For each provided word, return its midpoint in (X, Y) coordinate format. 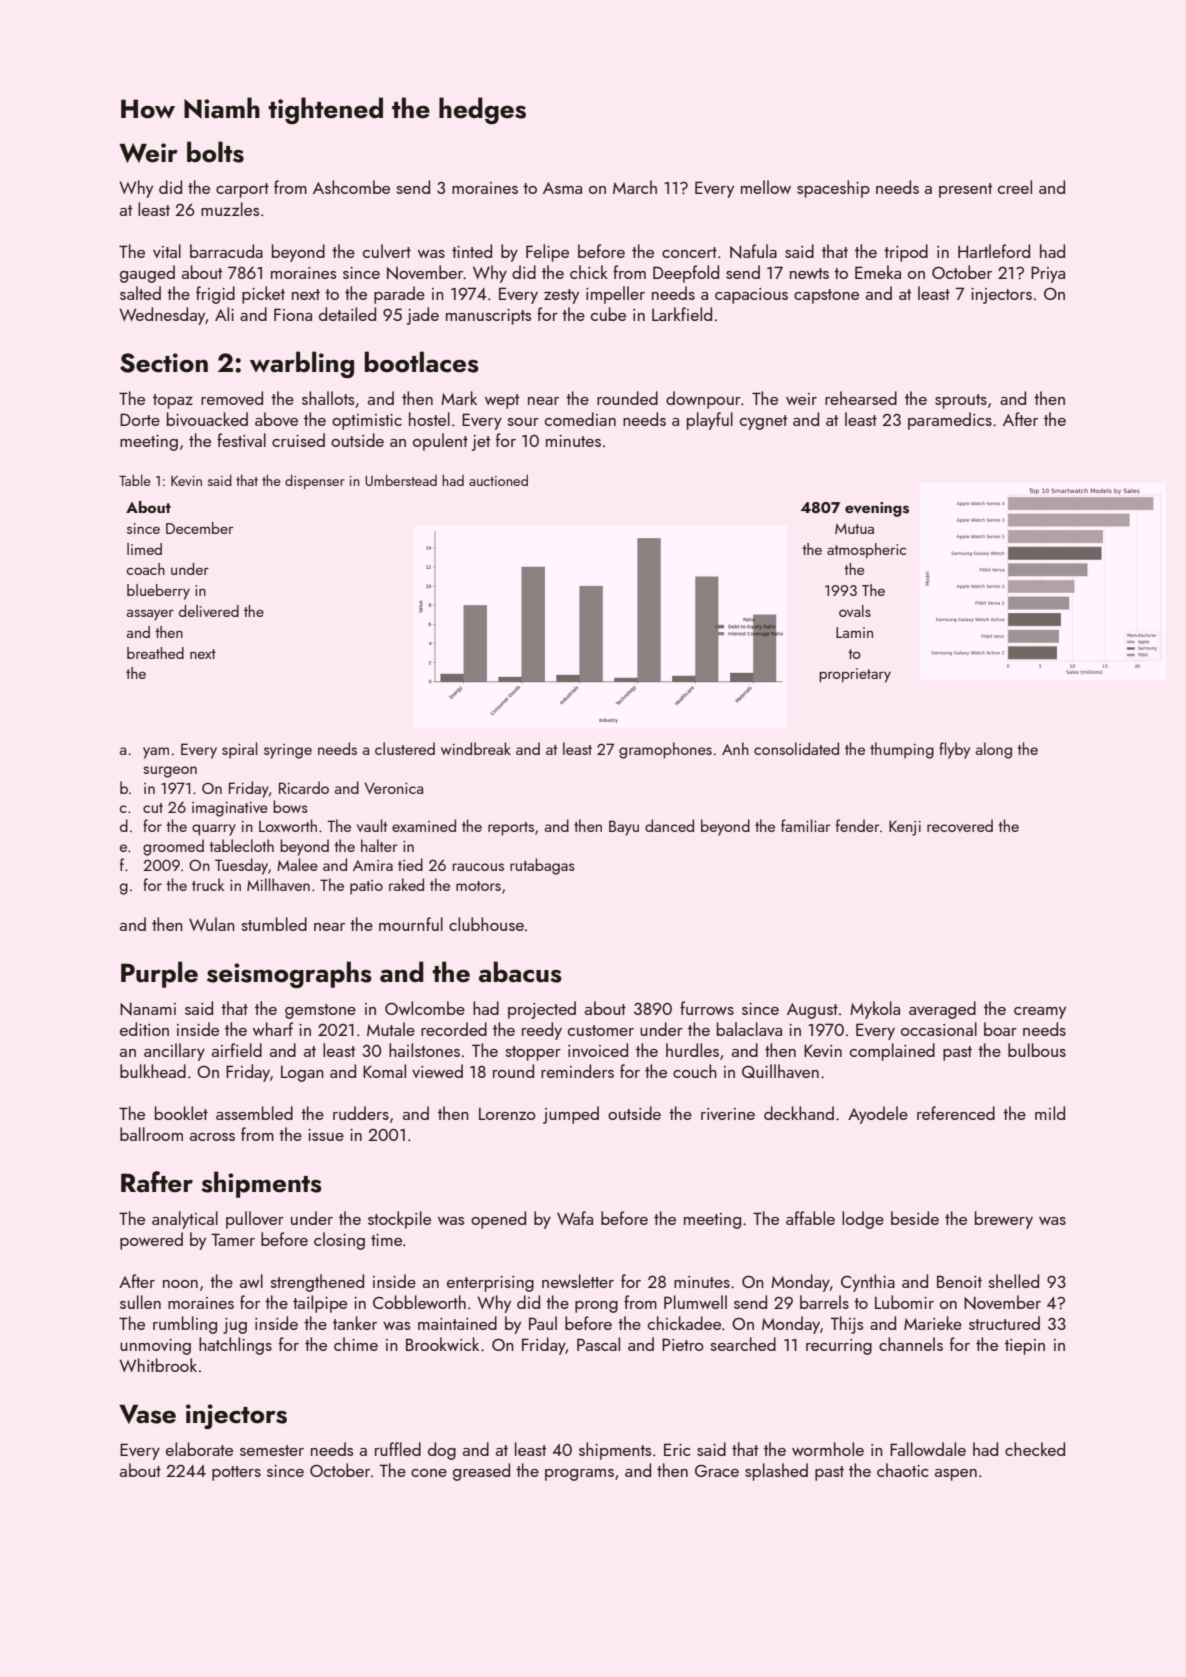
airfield (237, 1050)
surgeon (170, 772)
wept (502, 401)
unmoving (155, 1347)
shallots (328, 398)
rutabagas (542, 866)
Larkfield (682, 314)
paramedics (950, 421)
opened (498, 1220)
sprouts (961, 401)
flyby (954, 750)
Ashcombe (351, 187)
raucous (478, 867)
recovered (960, 825)
